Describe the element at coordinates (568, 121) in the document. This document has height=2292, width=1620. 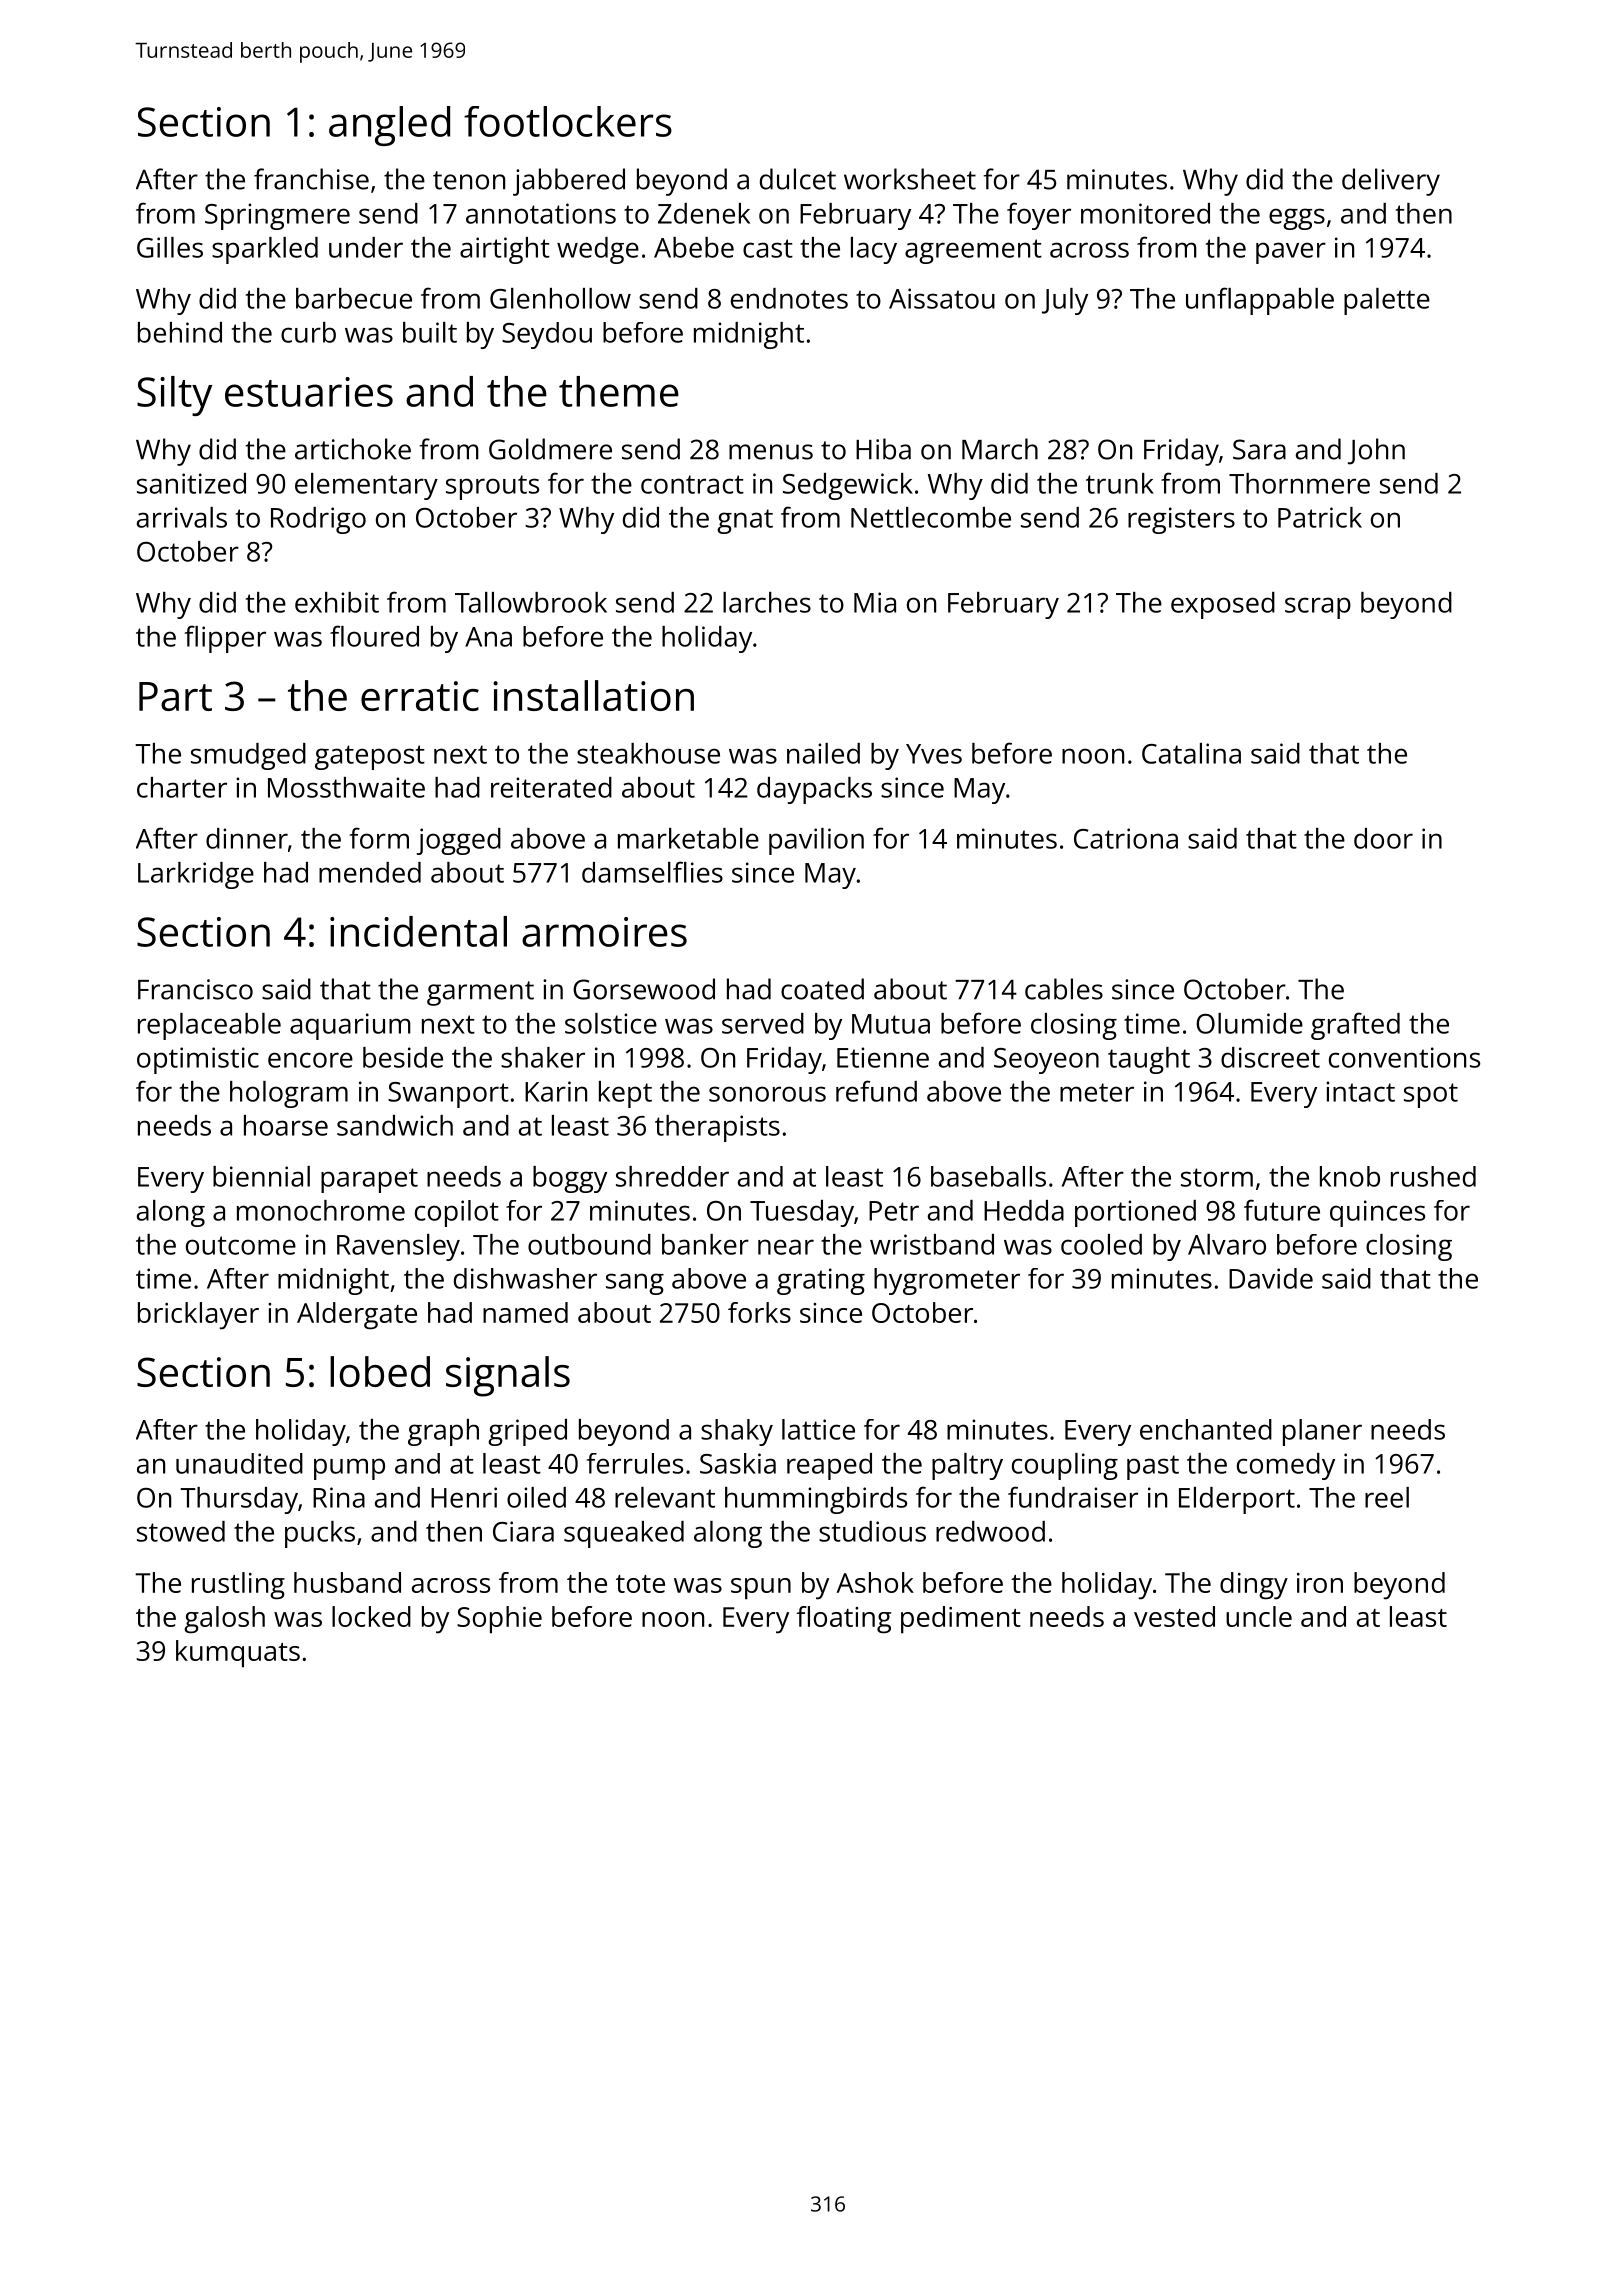
I see `footlockers` at that location.
